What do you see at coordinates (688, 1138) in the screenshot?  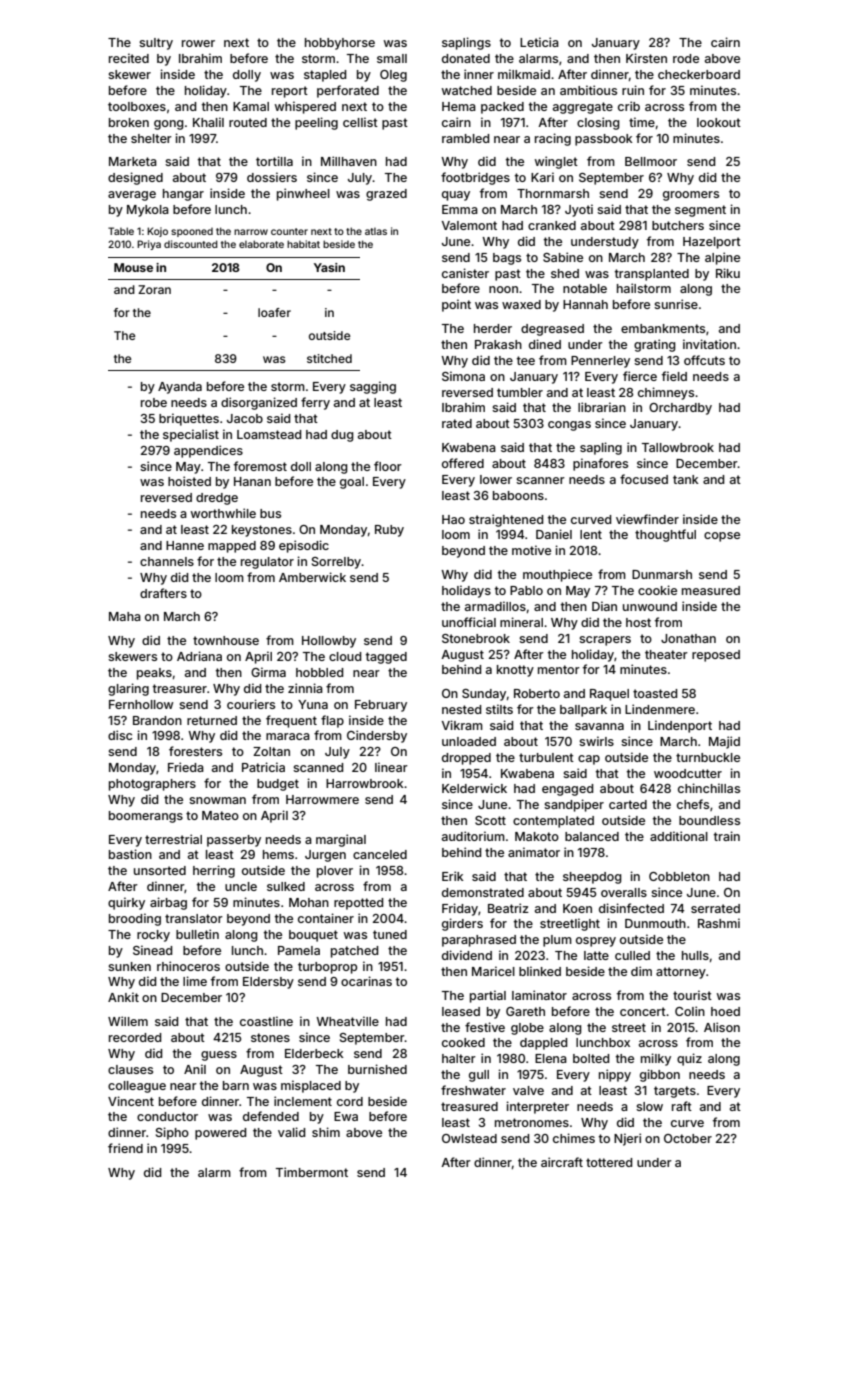 I see `October` at bounding box center [688, 1138].
